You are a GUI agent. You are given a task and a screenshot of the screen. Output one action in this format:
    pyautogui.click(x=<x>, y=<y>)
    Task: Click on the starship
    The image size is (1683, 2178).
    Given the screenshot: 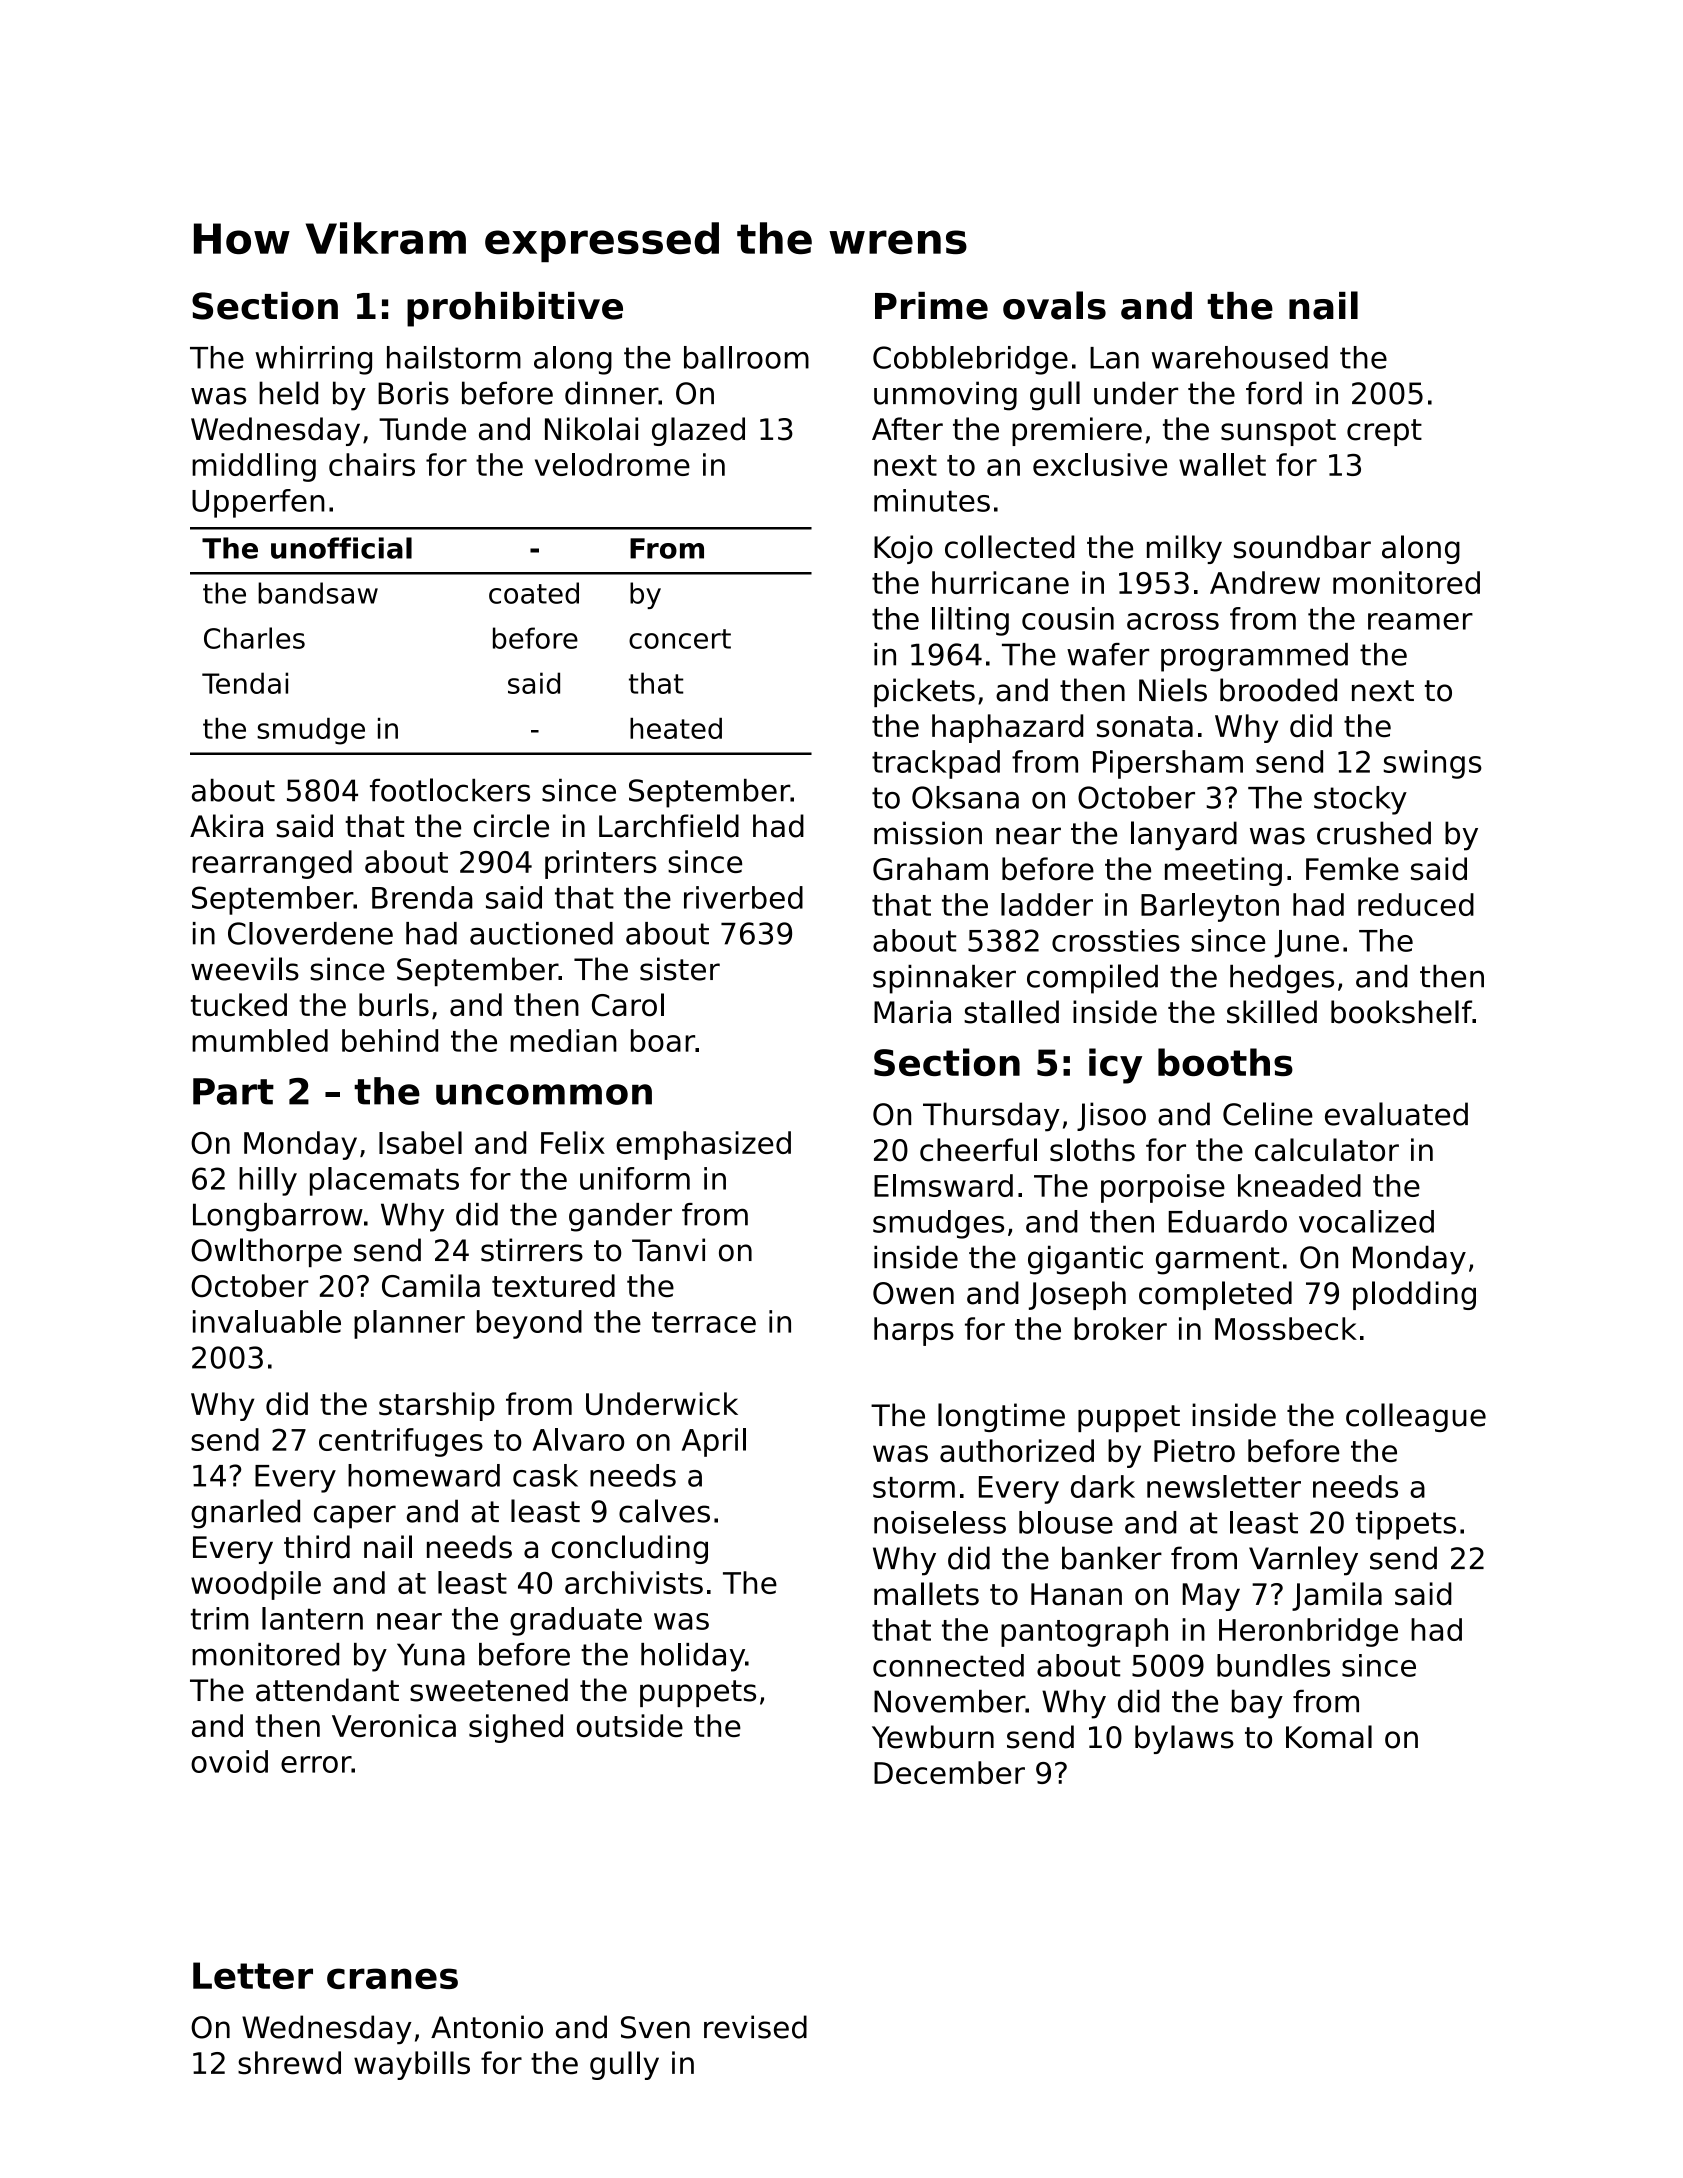 What is the action you would take?
    pyautogui.click(x=437, y=1406)
